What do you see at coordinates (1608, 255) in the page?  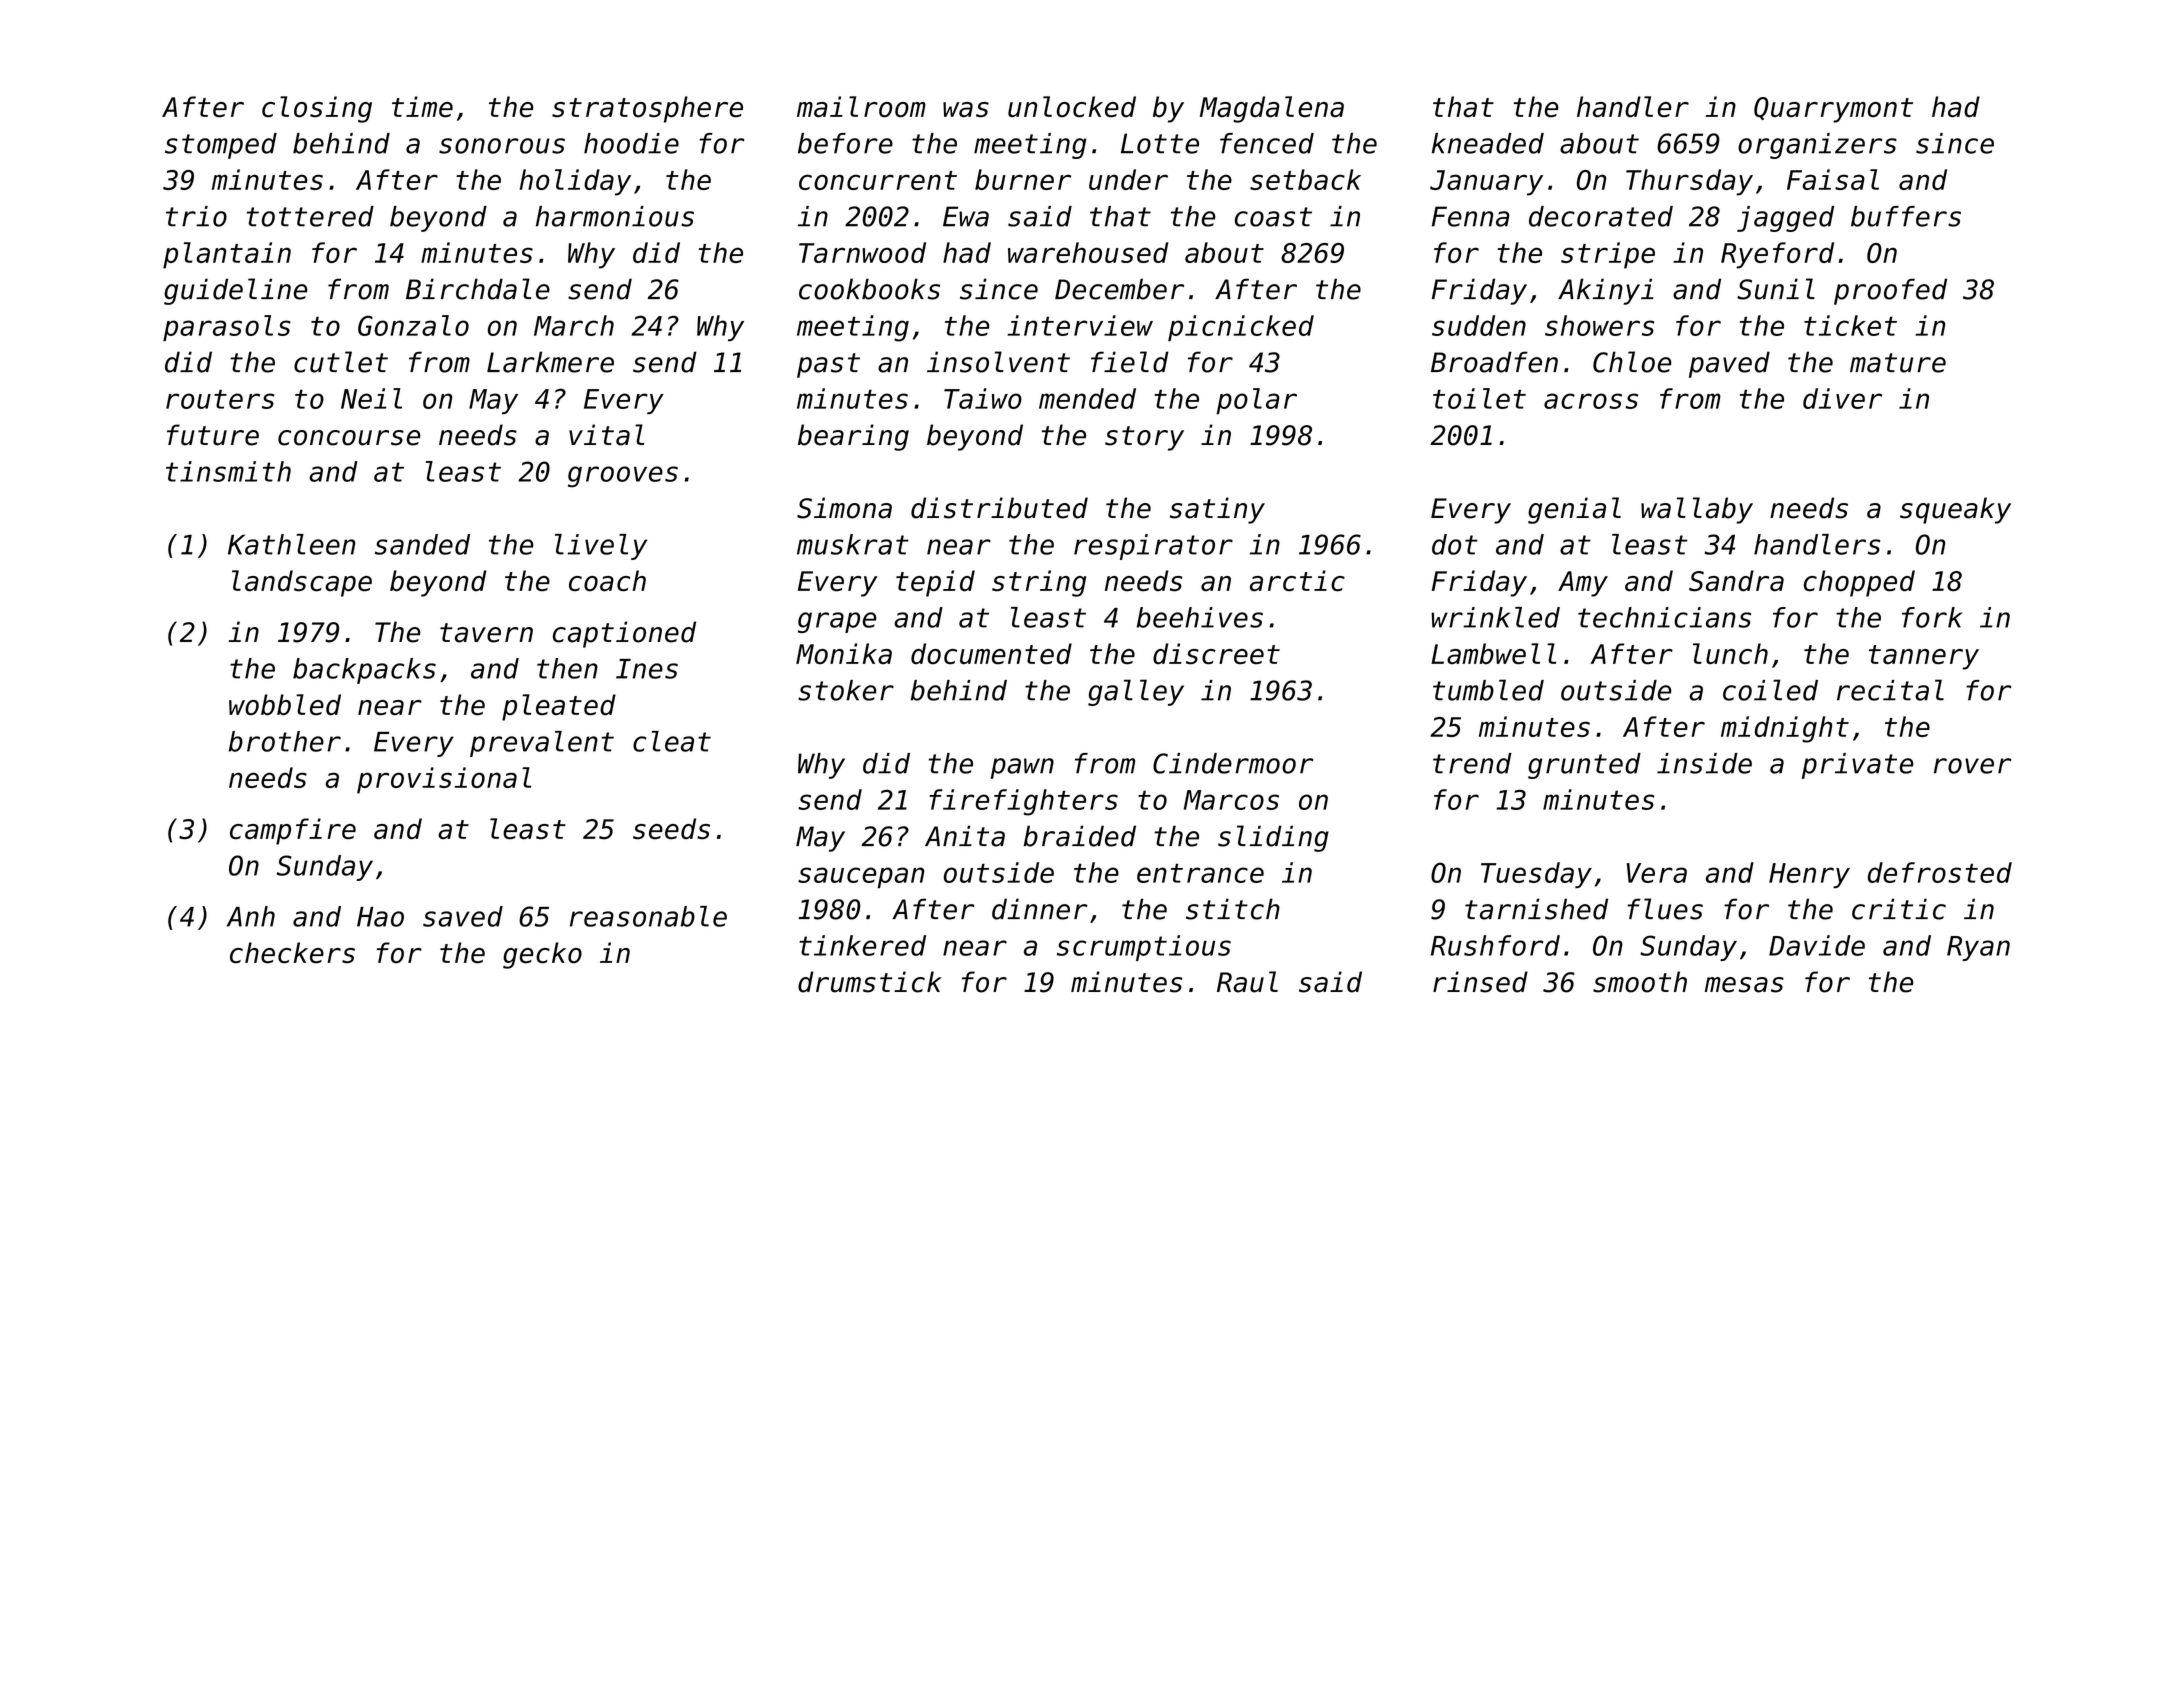 I see `stripe` at bounding box center [1608, 255].
